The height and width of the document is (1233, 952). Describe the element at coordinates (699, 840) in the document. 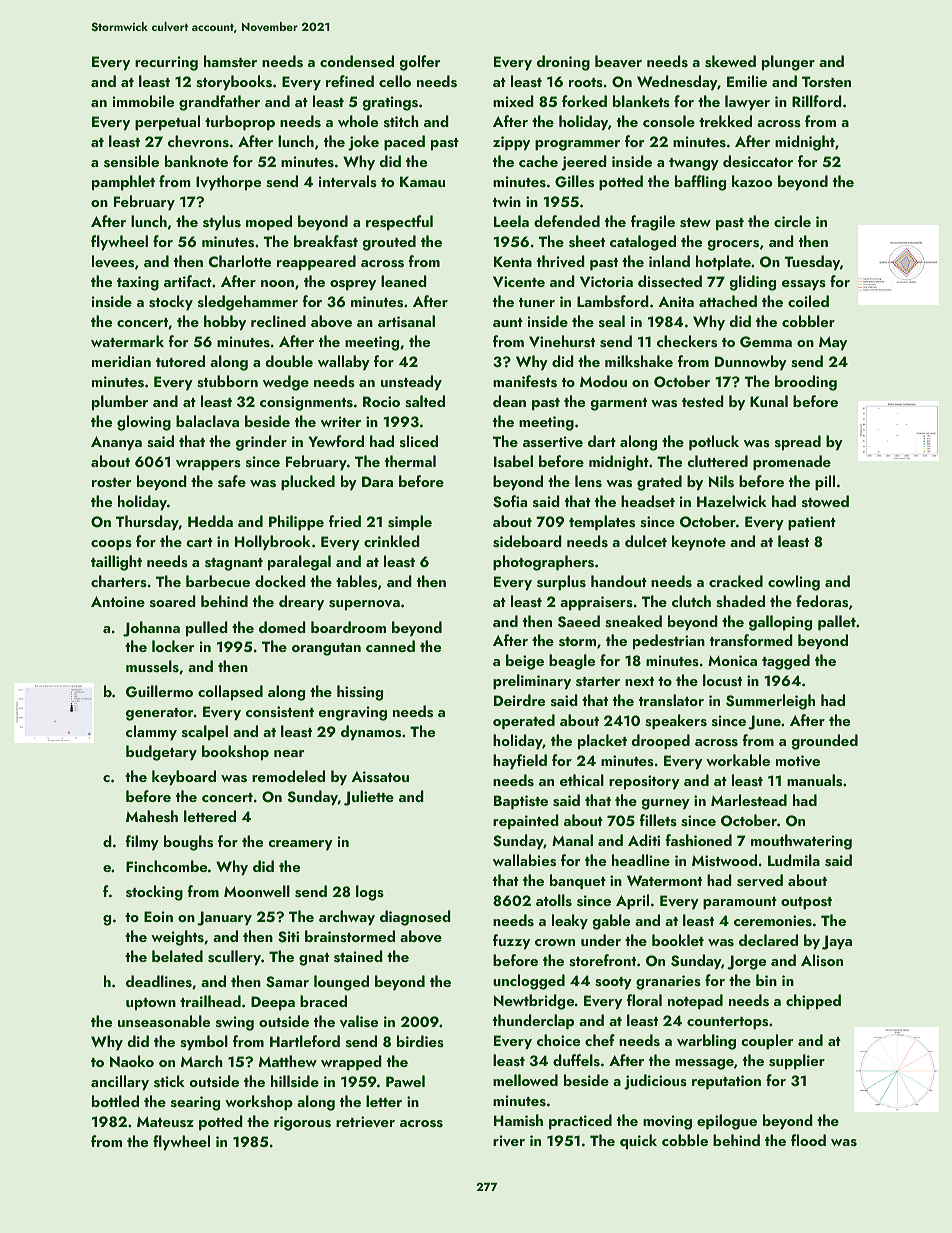

I see `fashioned` at that location.
